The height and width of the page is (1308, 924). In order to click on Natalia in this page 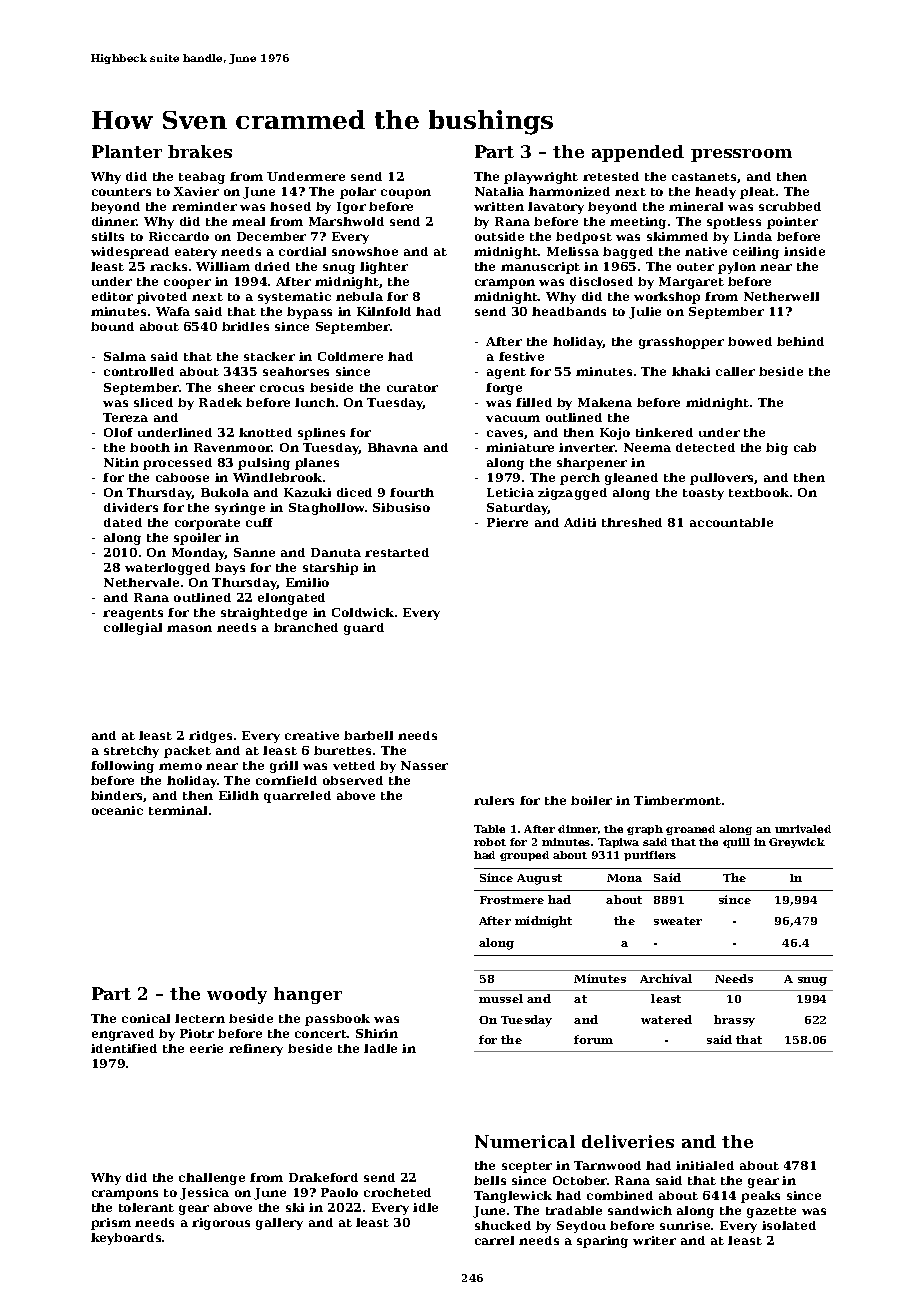, I will do `click(499, 191)`.
